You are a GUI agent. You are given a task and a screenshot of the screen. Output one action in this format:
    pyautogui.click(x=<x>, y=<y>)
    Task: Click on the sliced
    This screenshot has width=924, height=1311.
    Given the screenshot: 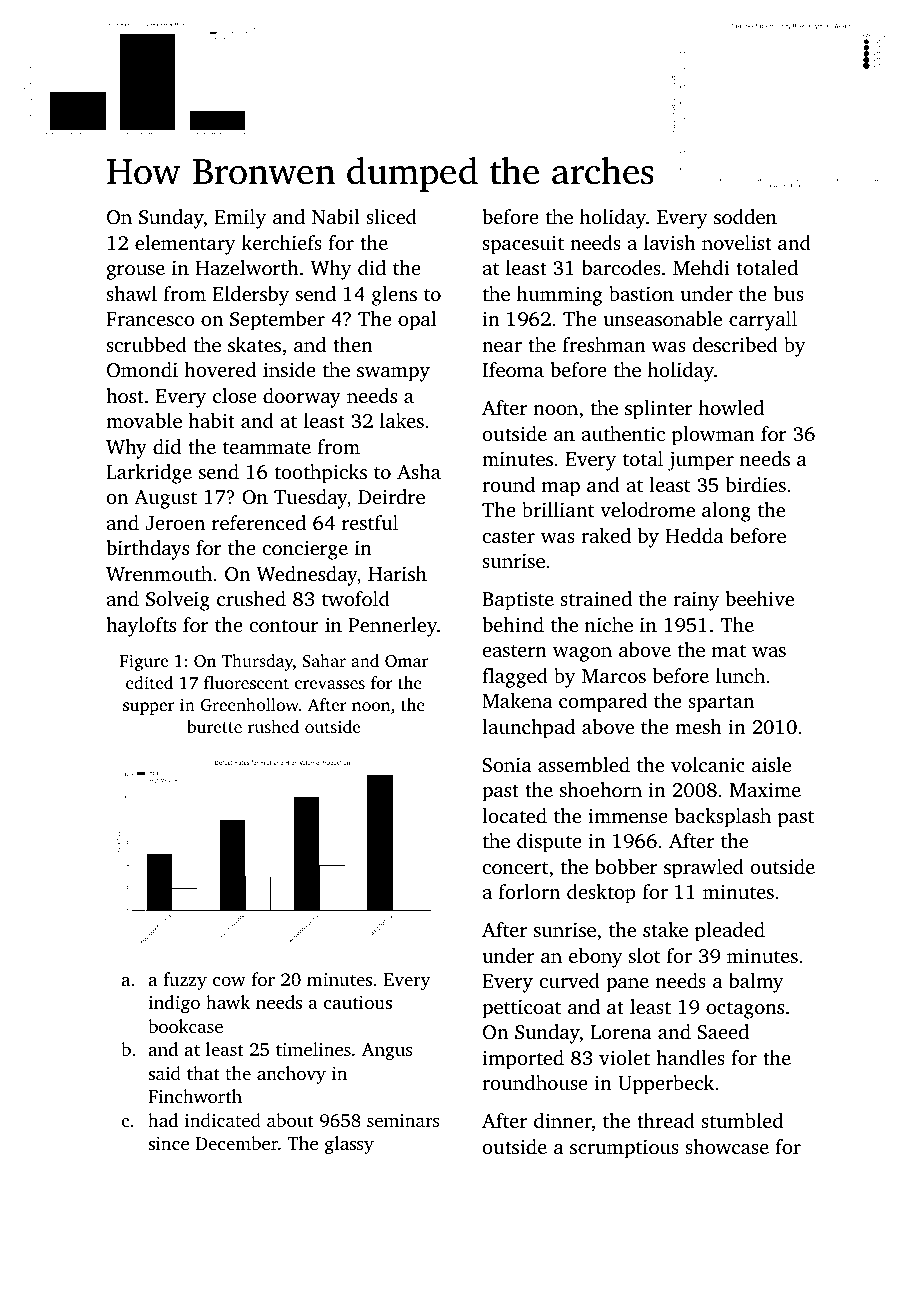 What is the action you would take?
    pyautogui.click(x=391, y=216)
